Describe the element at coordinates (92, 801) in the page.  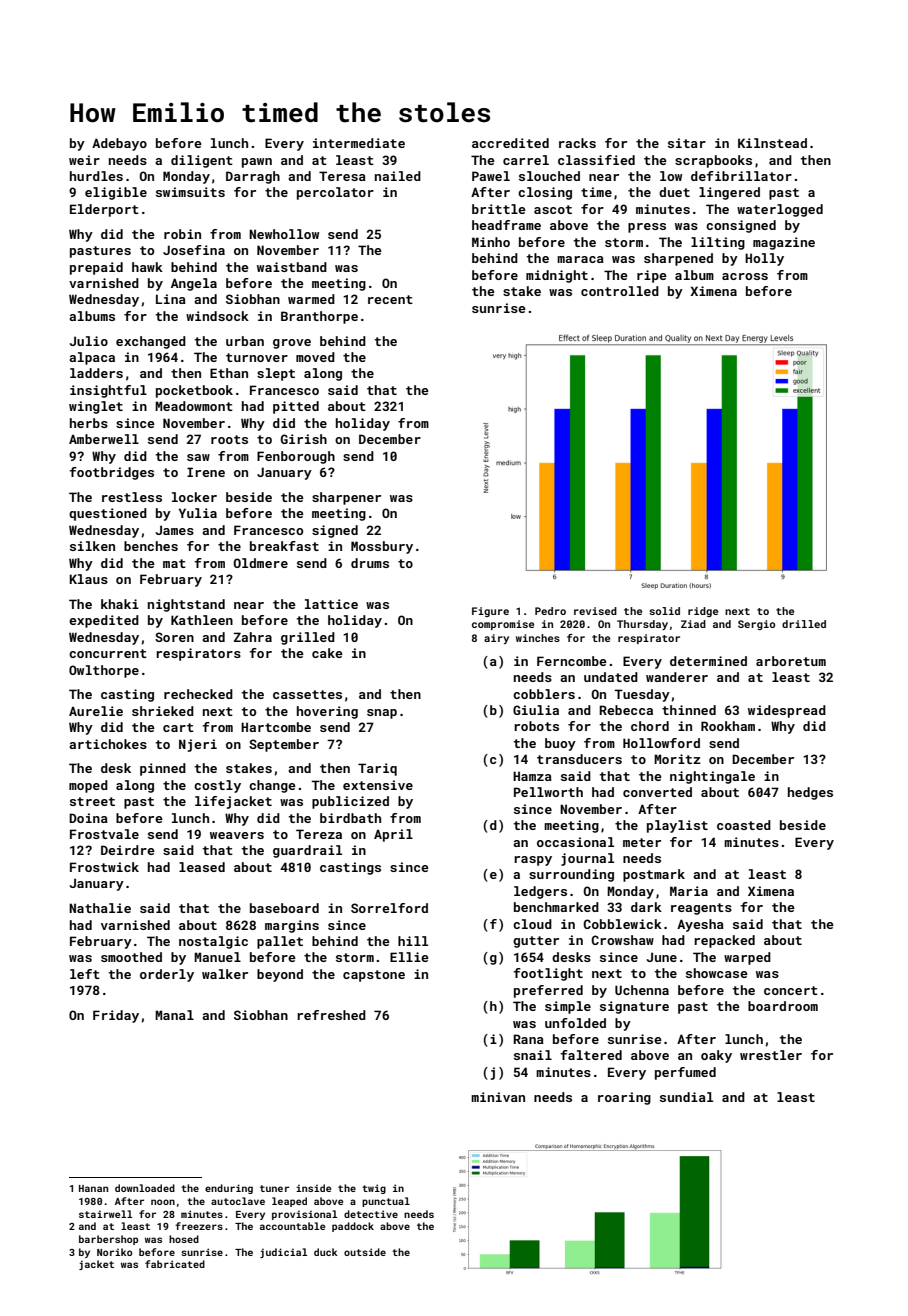
I see `street` at that location.
